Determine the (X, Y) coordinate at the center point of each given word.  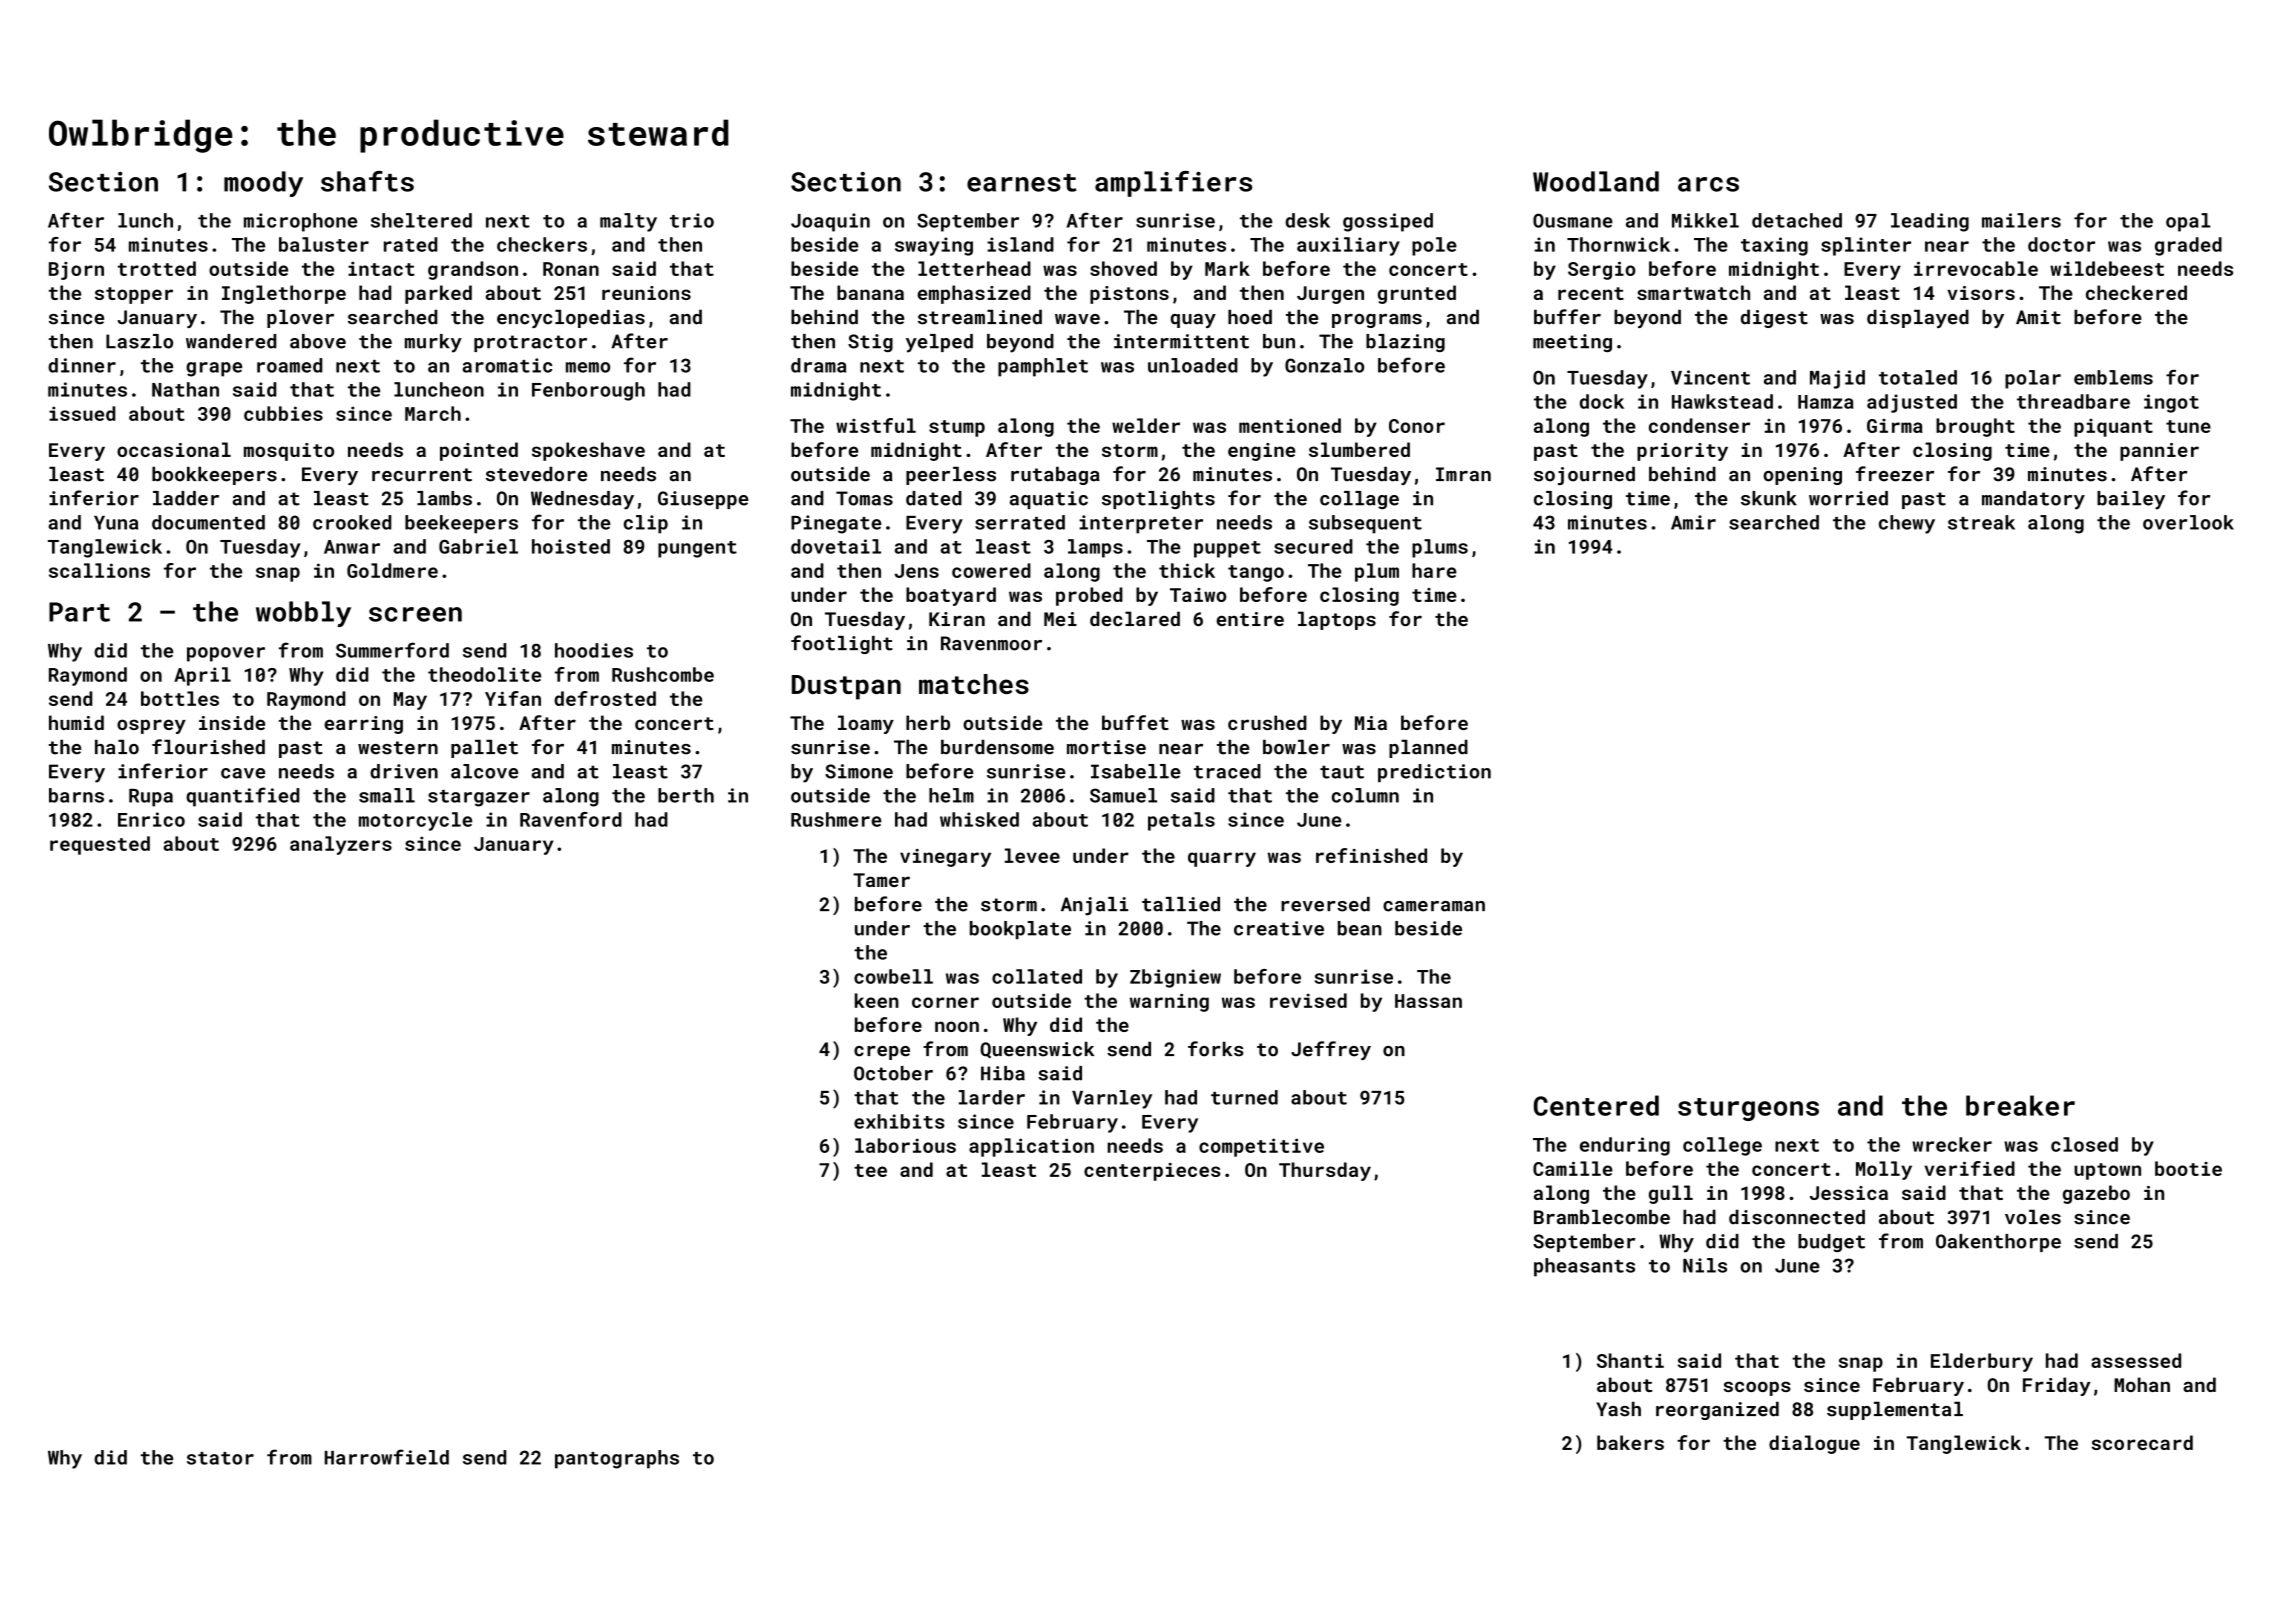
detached (1797, 220)
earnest (1021, 183)
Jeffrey (1331, 1050)
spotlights (1158, 500)
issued (82, 413)
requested (100, 845)
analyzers (341, 845)
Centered (1596, 1105)
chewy (1907, 524)
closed (2084, 1144)
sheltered (421, 220)
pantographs (617, 1459)
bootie (2188, 1168)
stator (220, 1458)
